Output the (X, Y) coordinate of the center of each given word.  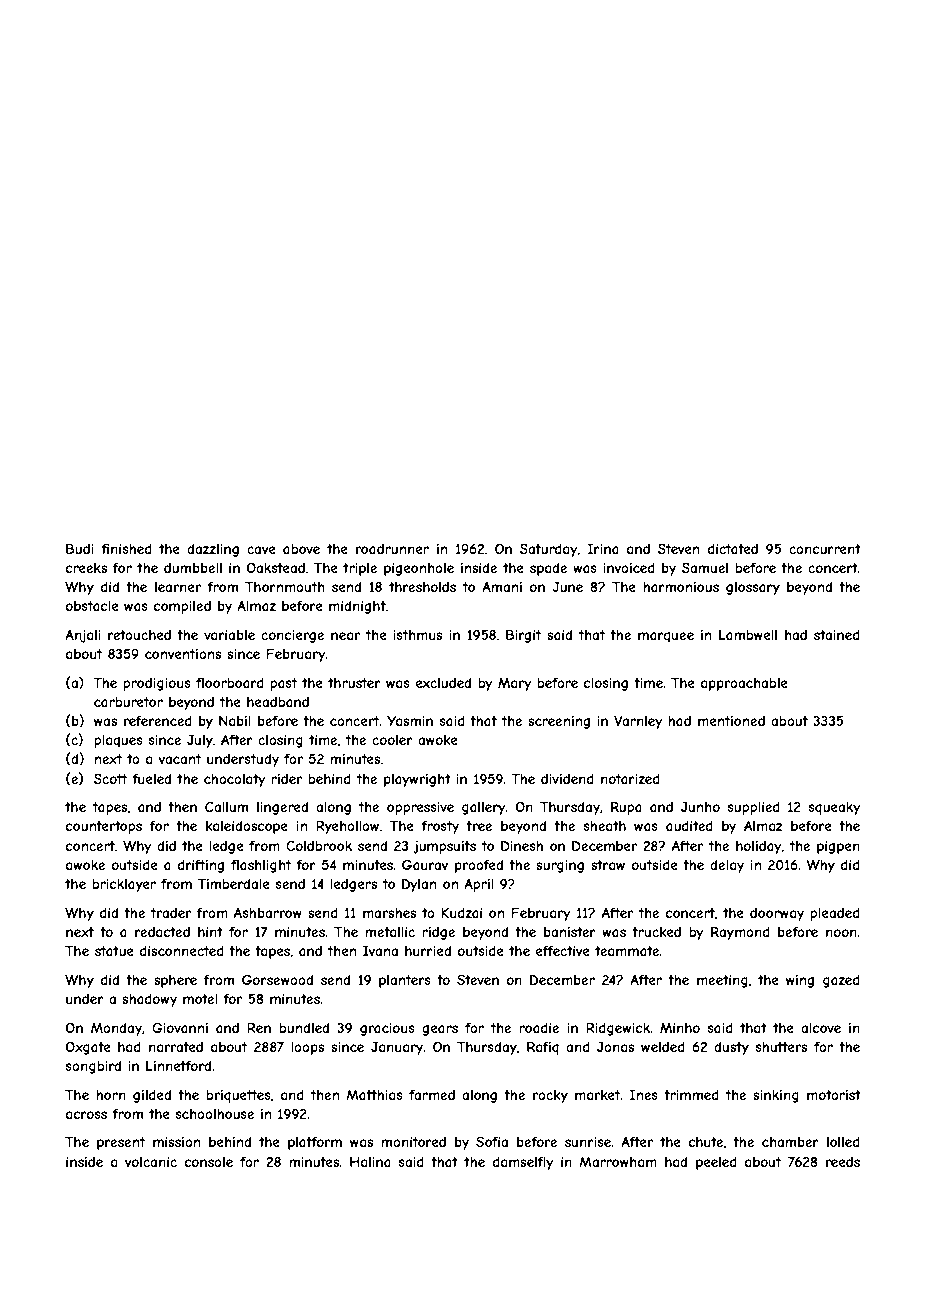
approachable (744, 684)
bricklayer (124, 885)
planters (405, 981)
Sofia (492, 1141)
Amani (502, 586)
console (209, 1162)
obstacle (92, 606)
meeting (722, 981)
